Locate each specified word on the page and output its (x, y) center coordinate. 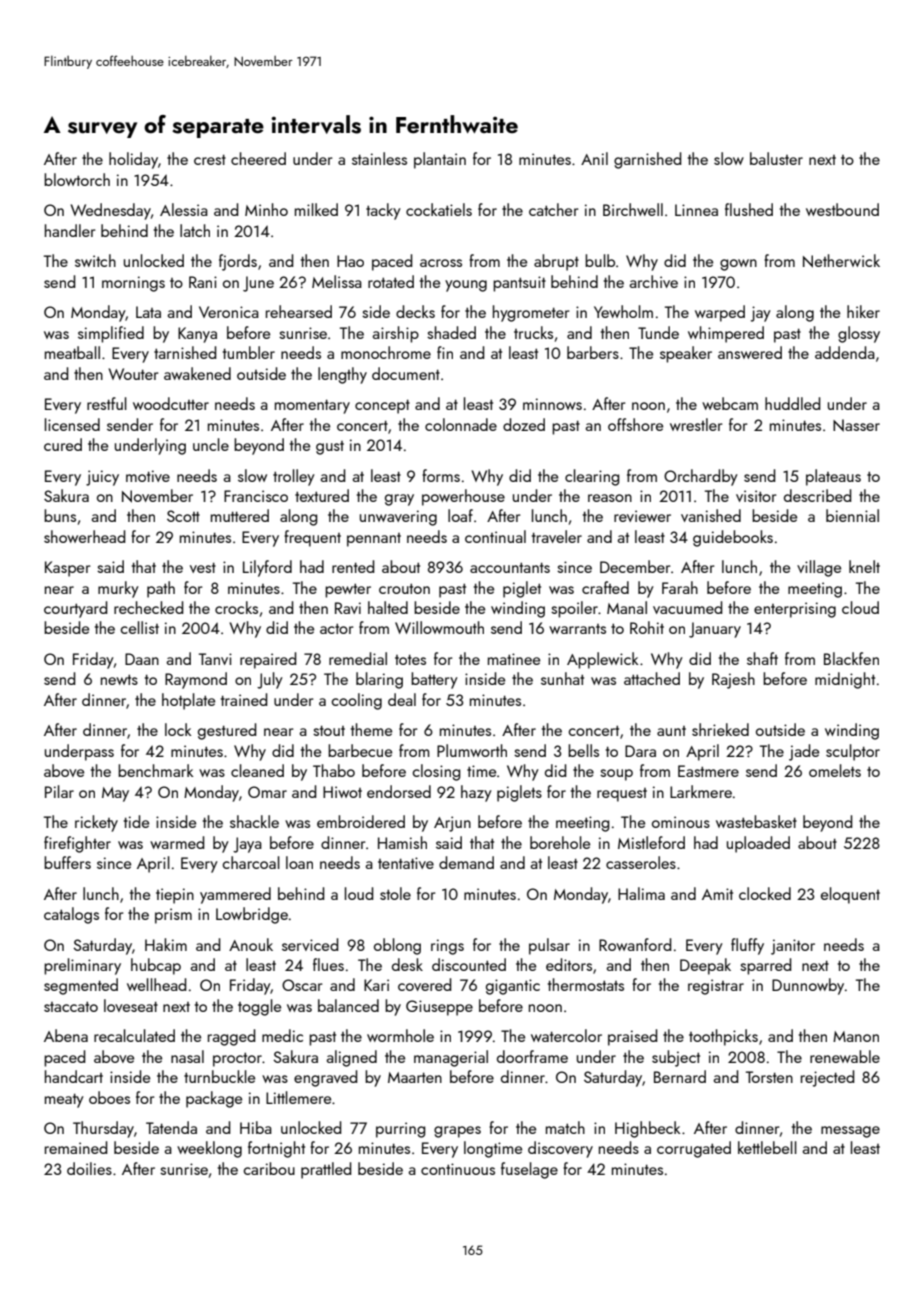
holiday (133, 160)
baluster (776, 158)
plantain (440, 160)
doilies (89, 1168)
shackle (254, 821)
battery (434, 680)
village (819, 568)
